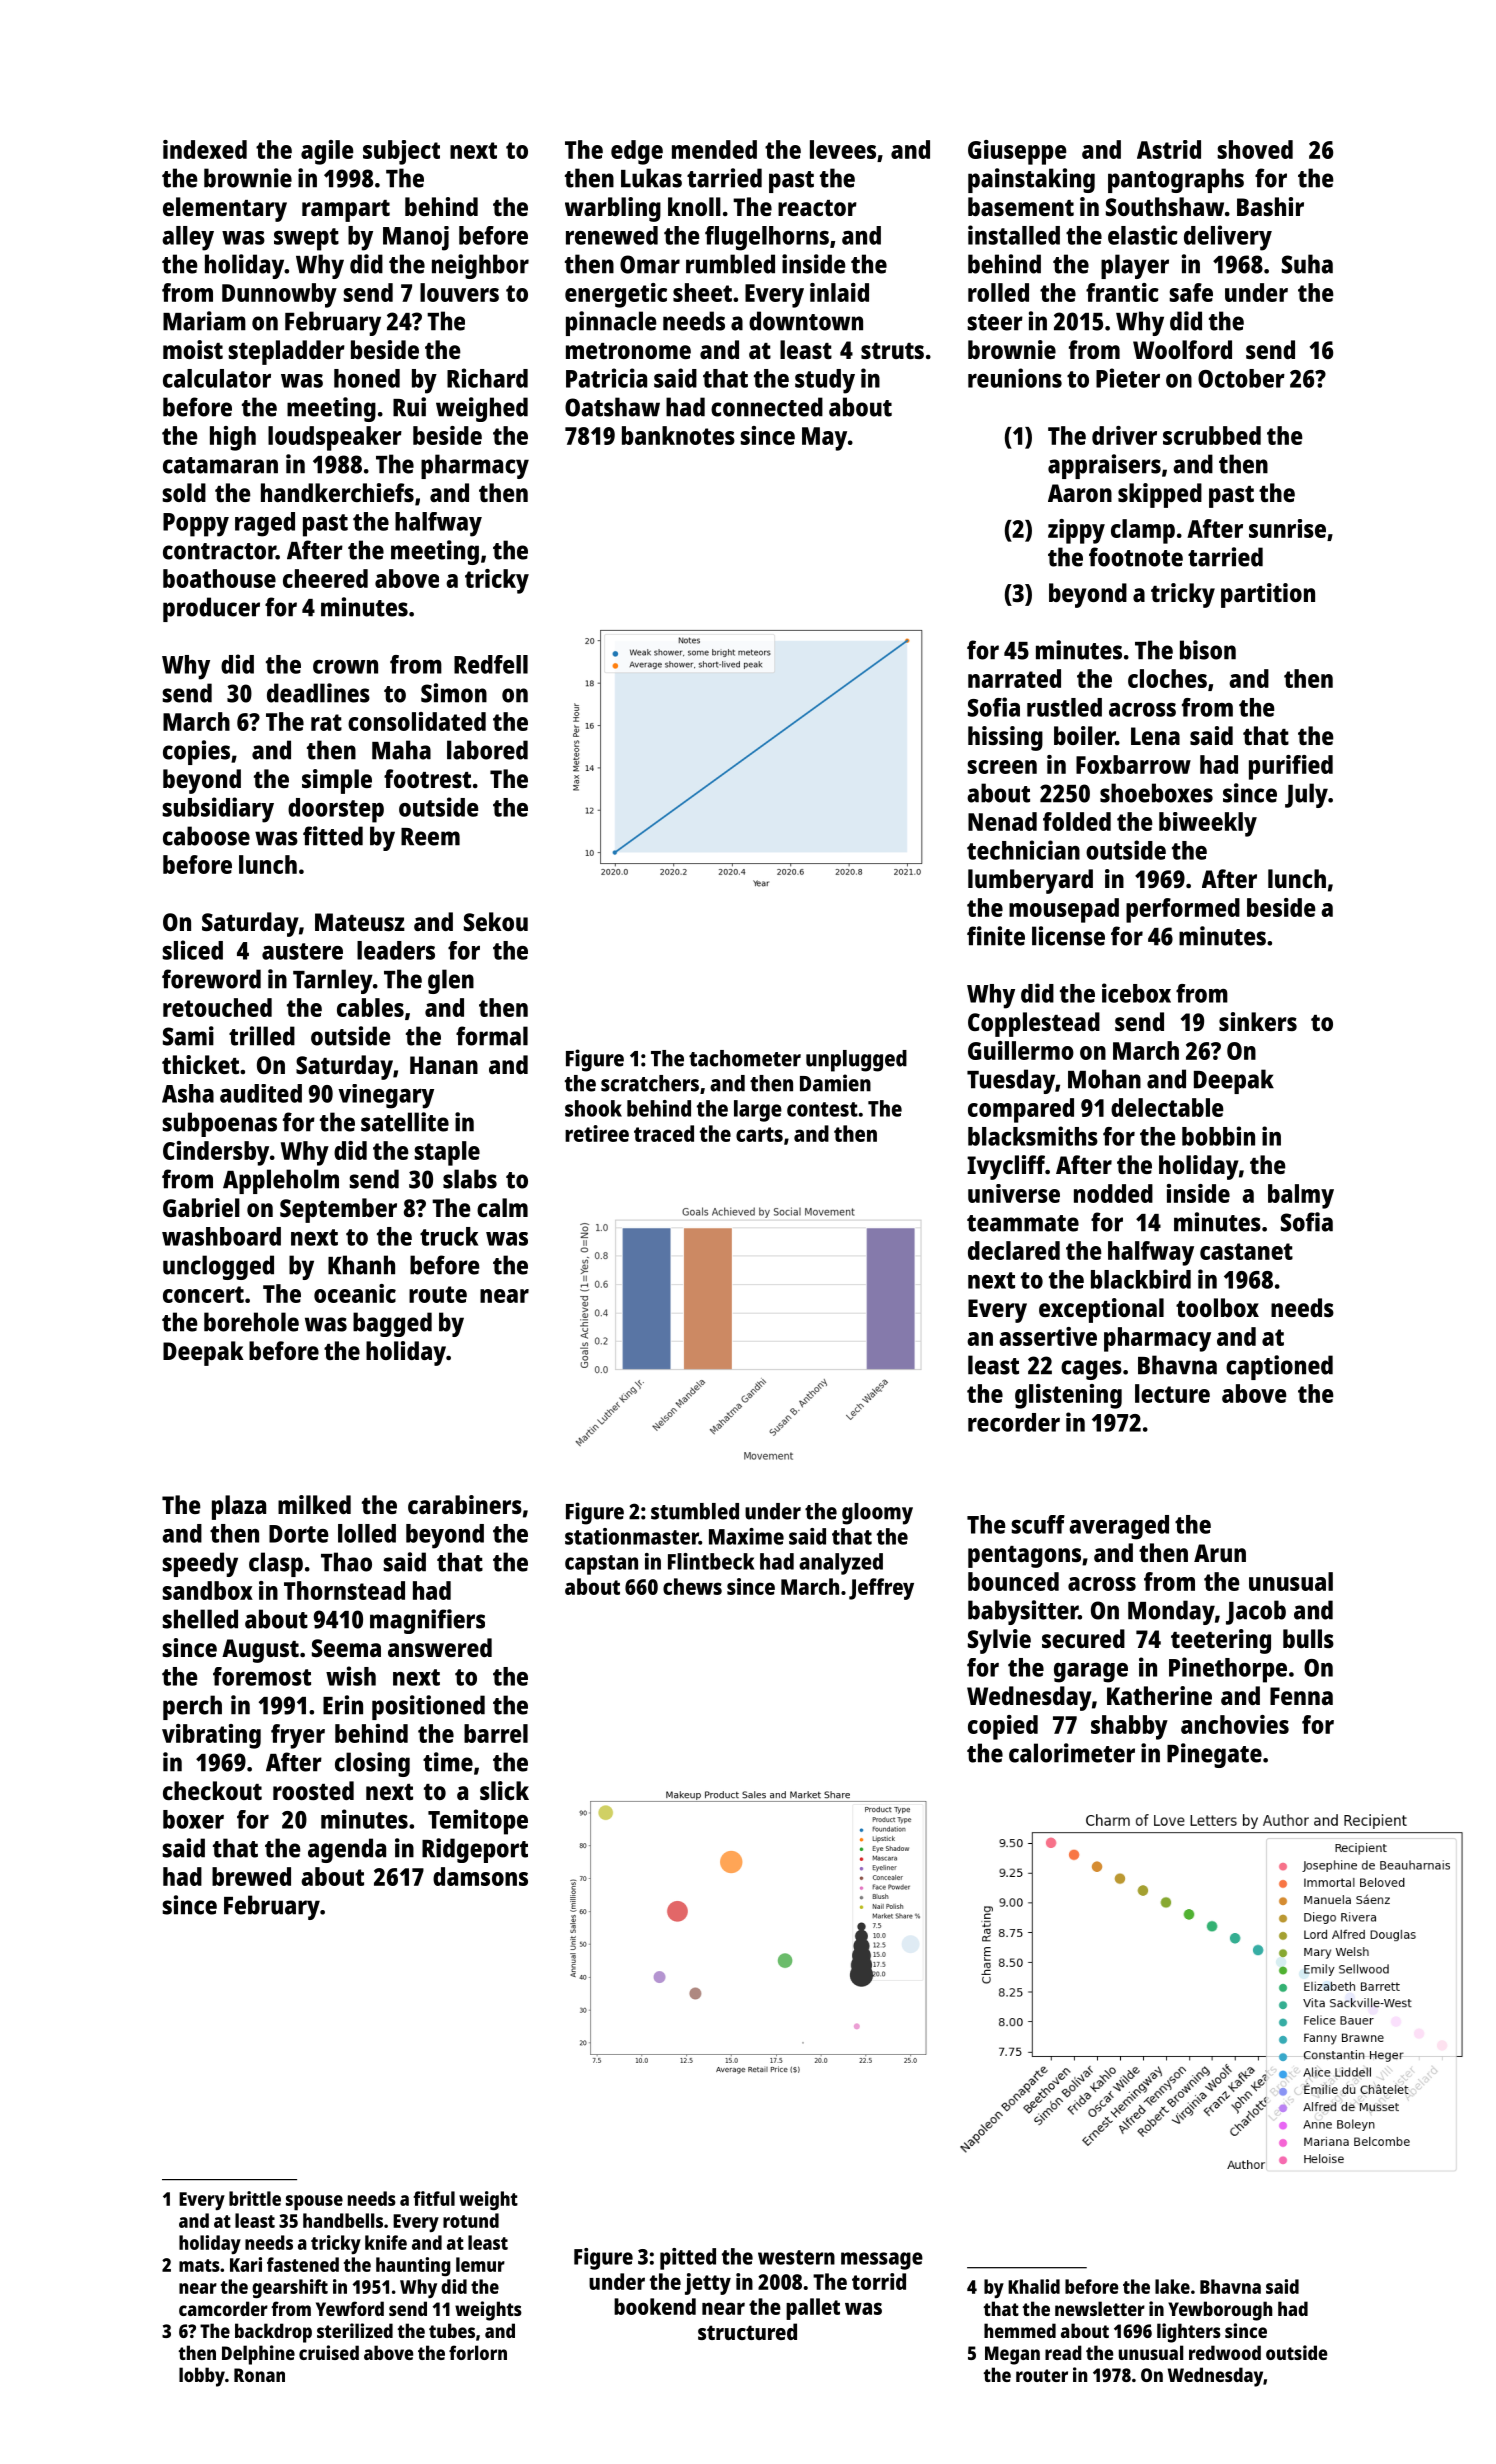 This page has height=2464, width=1496. I want to click on lake, so click(1172, 2286).
